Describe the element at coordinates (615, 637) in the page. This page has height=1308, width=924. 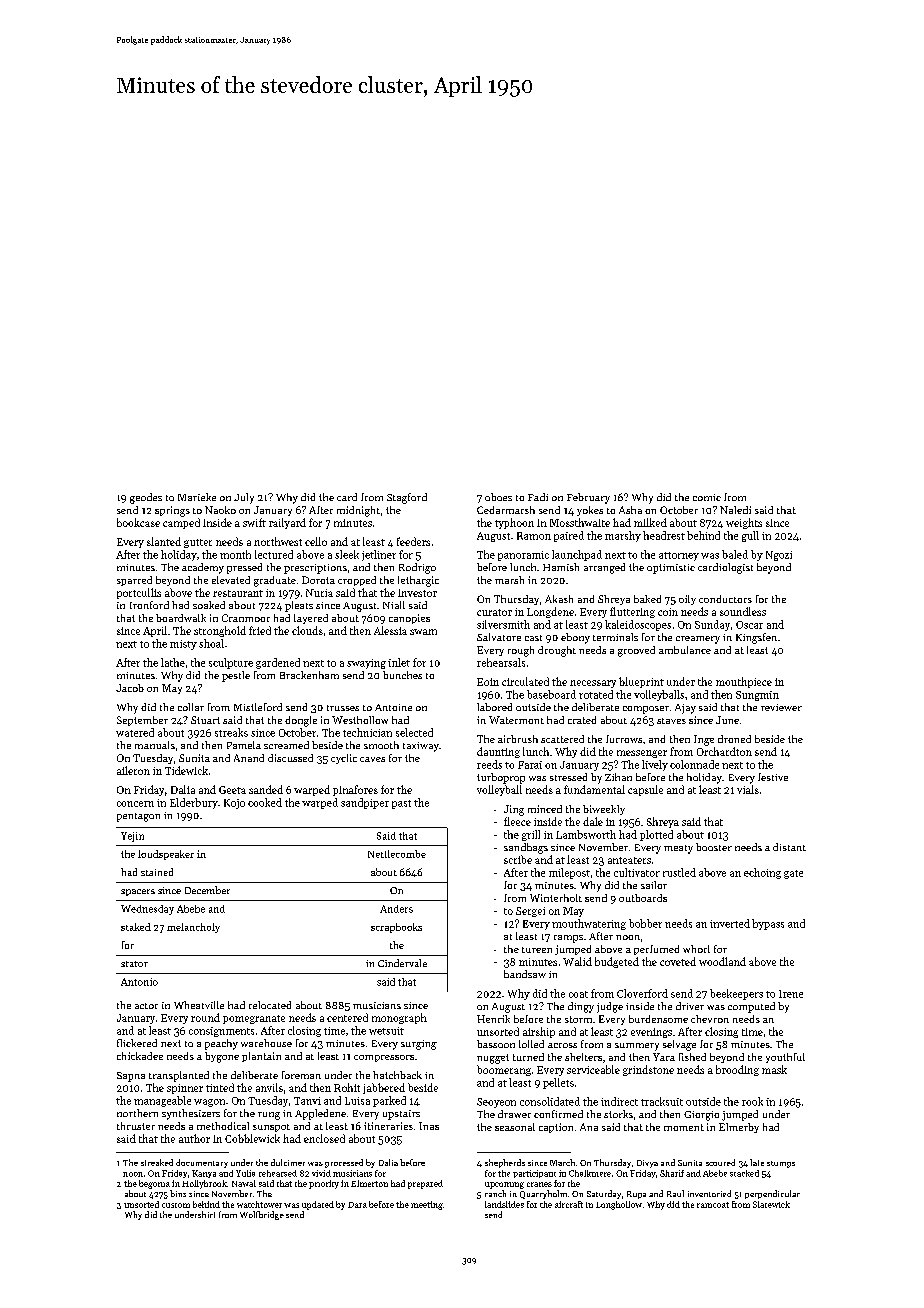
I see `terminals` at that location.
